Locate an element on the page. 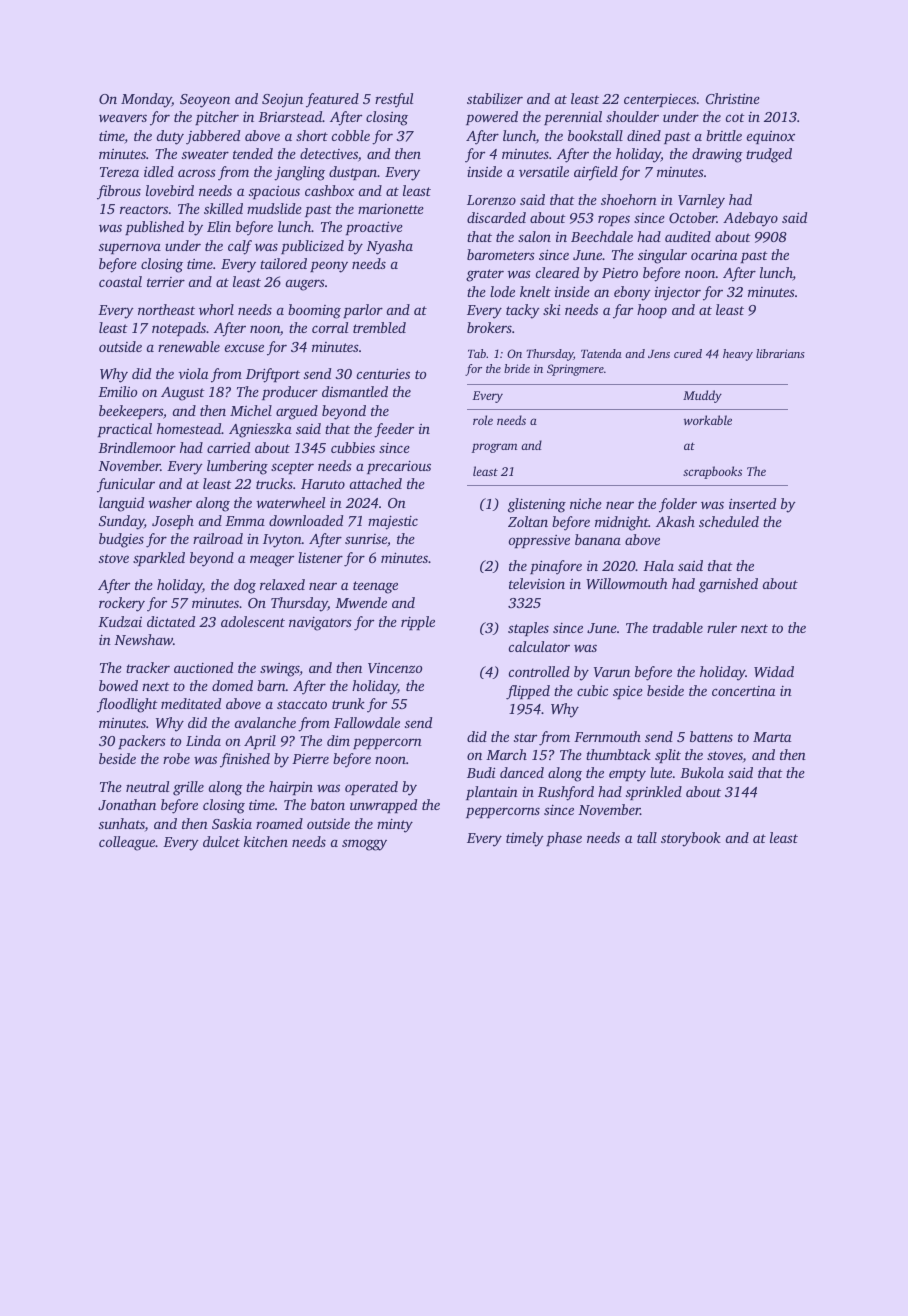  bride is located at coordinates (517, 368).
